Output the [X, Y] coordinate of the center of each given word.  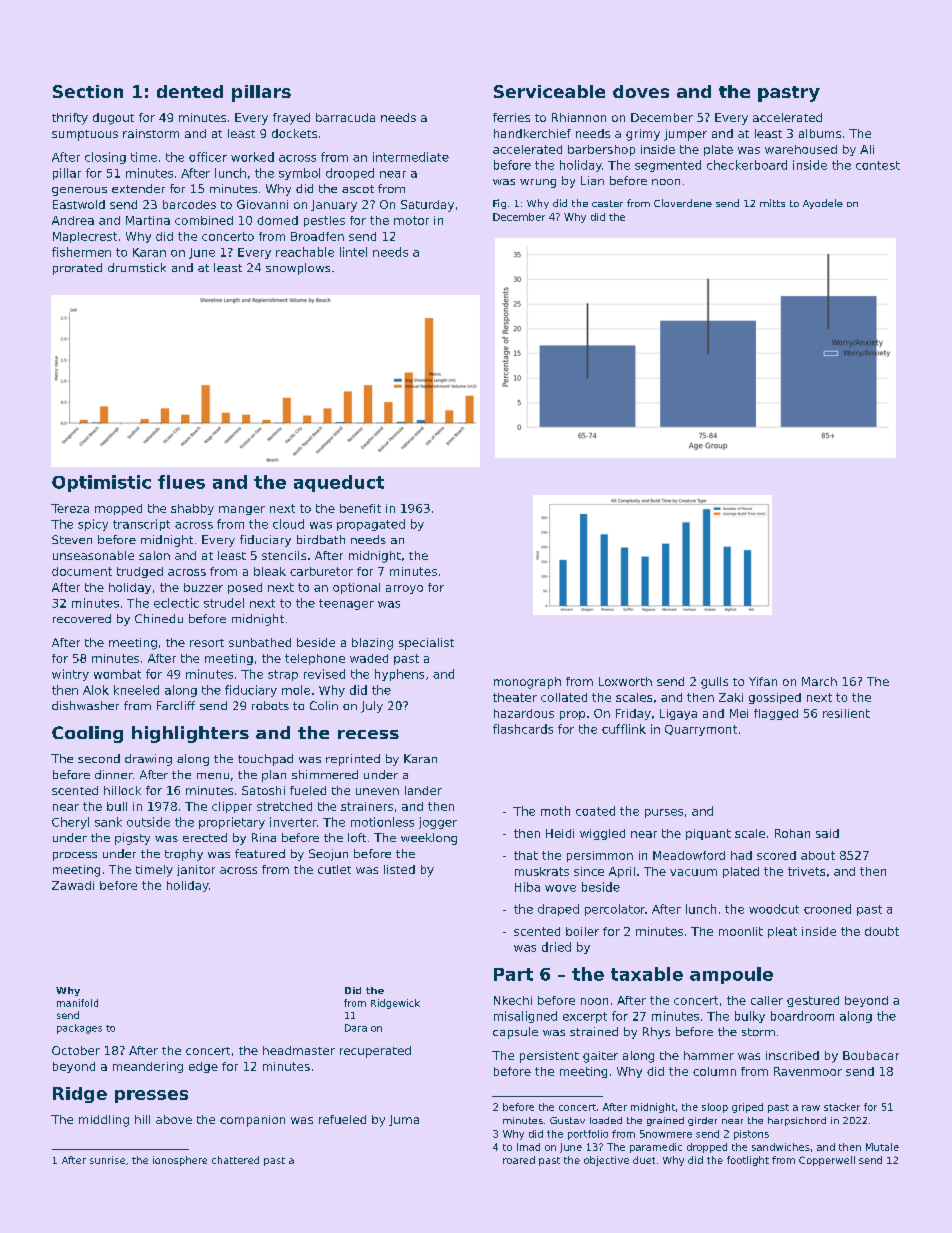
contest [878, 165]
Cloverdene [683, 203]
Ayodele [823, 204]
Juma [404, 1120]
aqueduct [339, 483]
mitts [772, 203]
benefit [360, 508]
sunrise [107, 1160]
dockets [294, 133]
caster [607, 203]
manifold [77, 1003]
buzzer [203, 587]
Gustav [567, 1120]
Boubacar [871, 1055]
